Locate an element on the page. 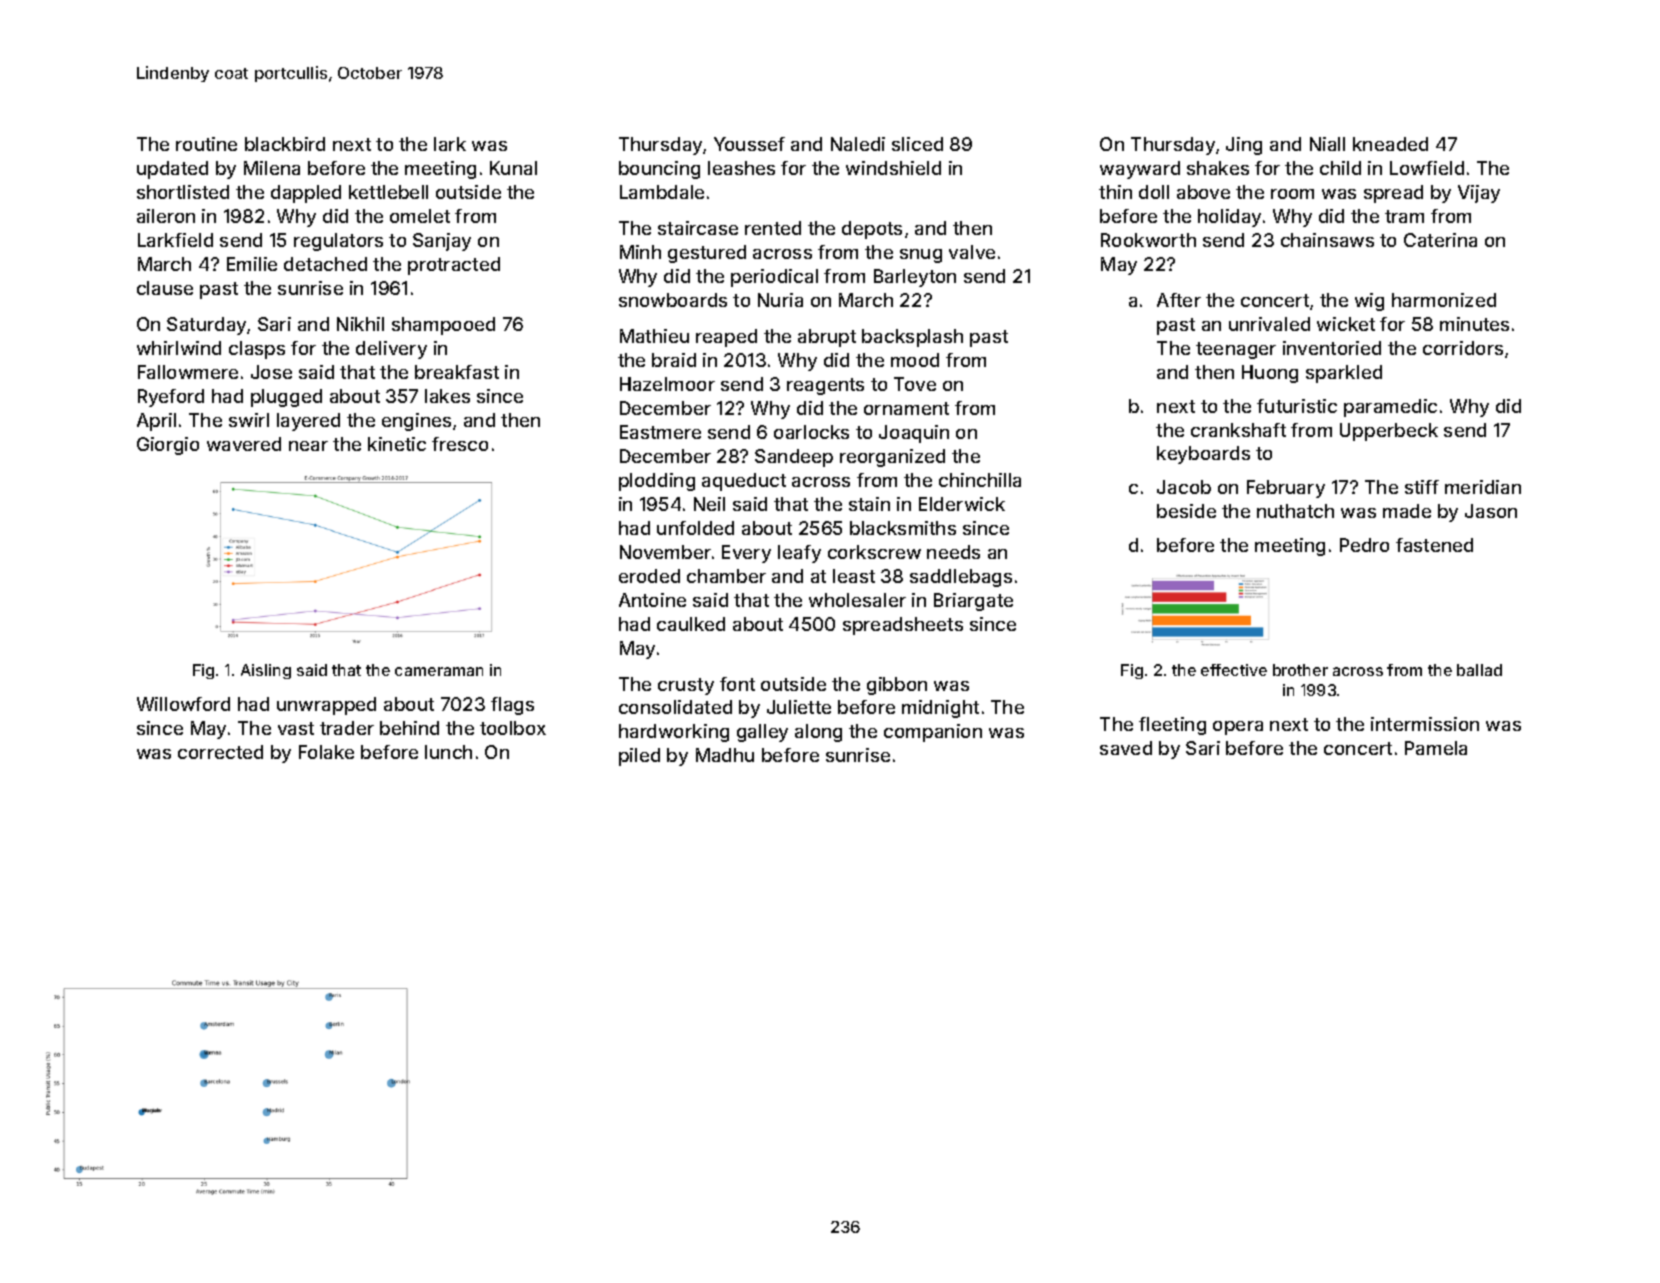 This image has width=1660, height=1283. lakes is located at coordinates (447, 396).
